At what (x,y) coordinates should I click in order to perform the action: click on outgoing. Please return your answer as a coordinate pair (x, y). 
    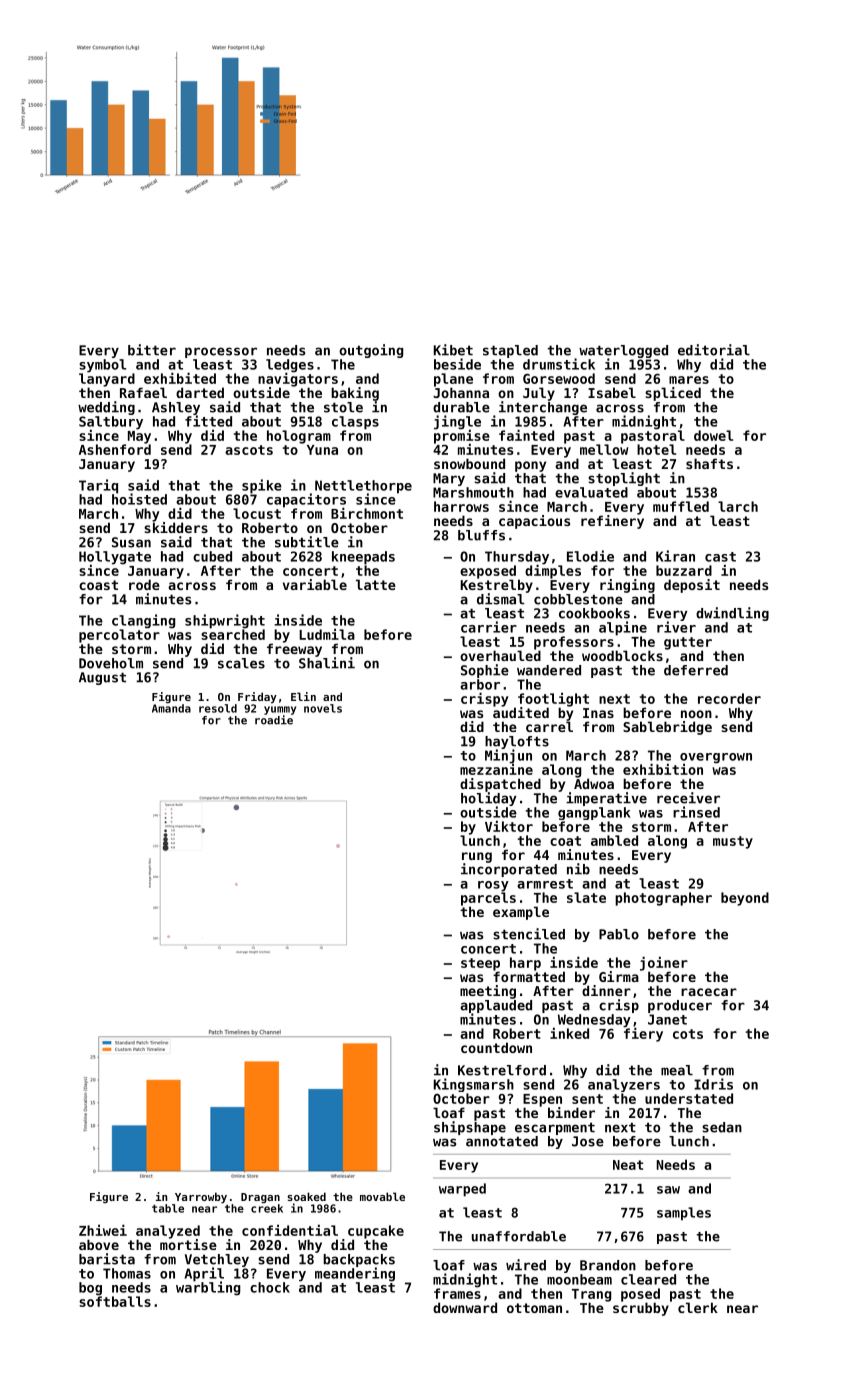
    Looking at the image, I should click on (371, 351).
